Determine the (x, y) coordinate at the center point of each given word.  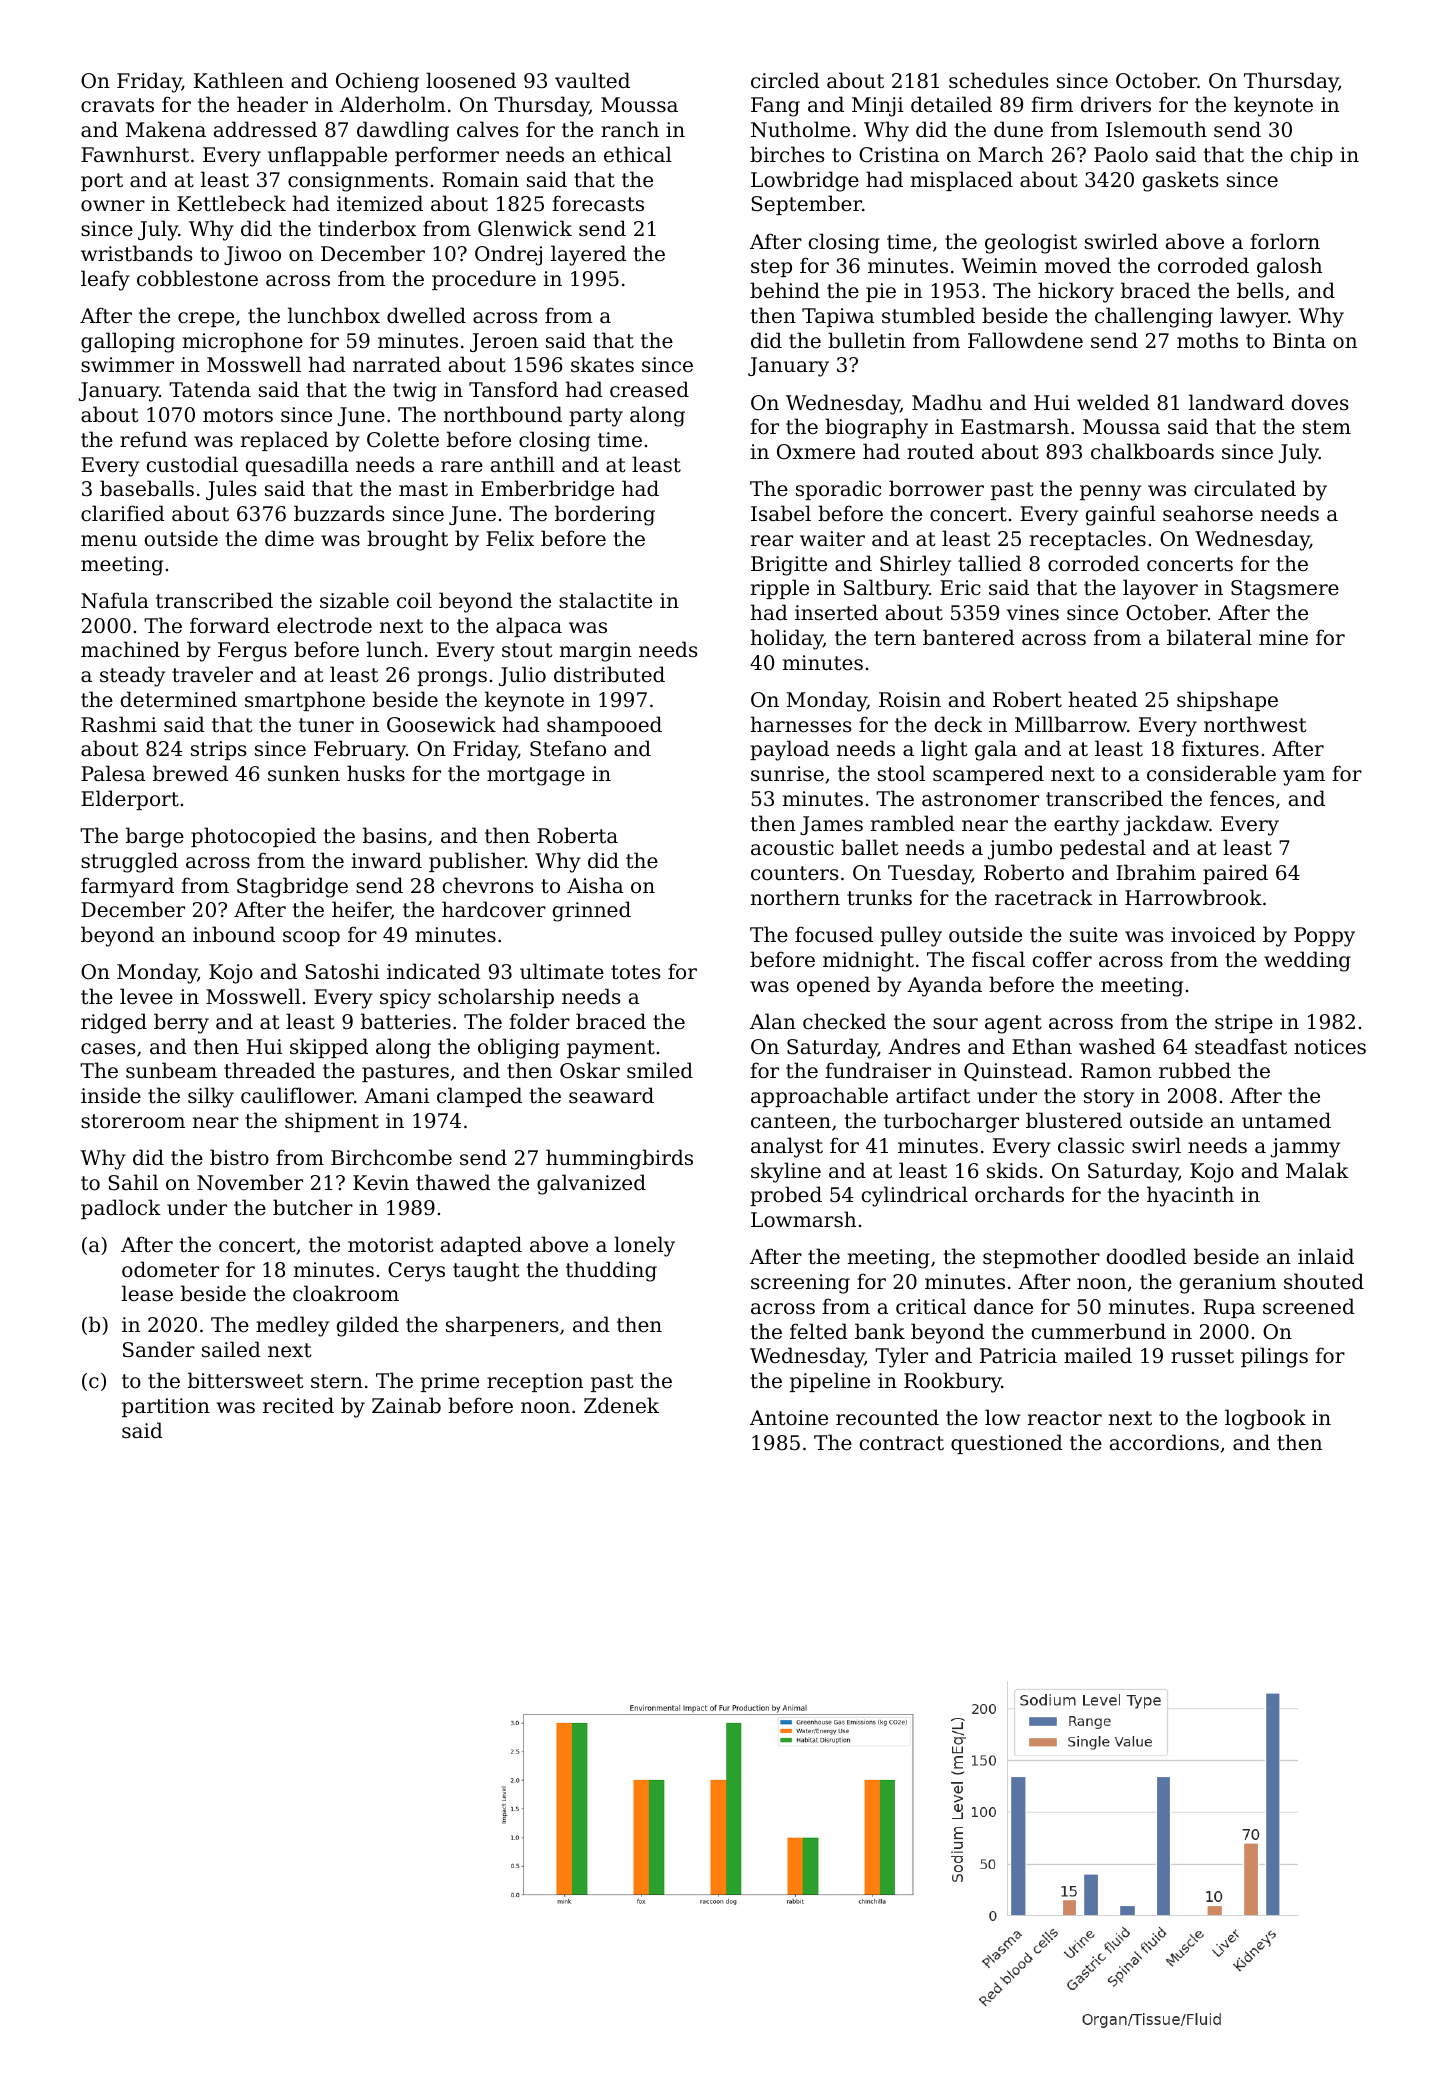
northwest (1255, 724)
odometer (170, 1269)
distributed (609, 674)
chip (1312, 156)
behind (785, 290)
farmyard (127, 887)
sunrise (787, 774)
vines (1033, 613)
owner (113, 206)
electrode (324, 625)
